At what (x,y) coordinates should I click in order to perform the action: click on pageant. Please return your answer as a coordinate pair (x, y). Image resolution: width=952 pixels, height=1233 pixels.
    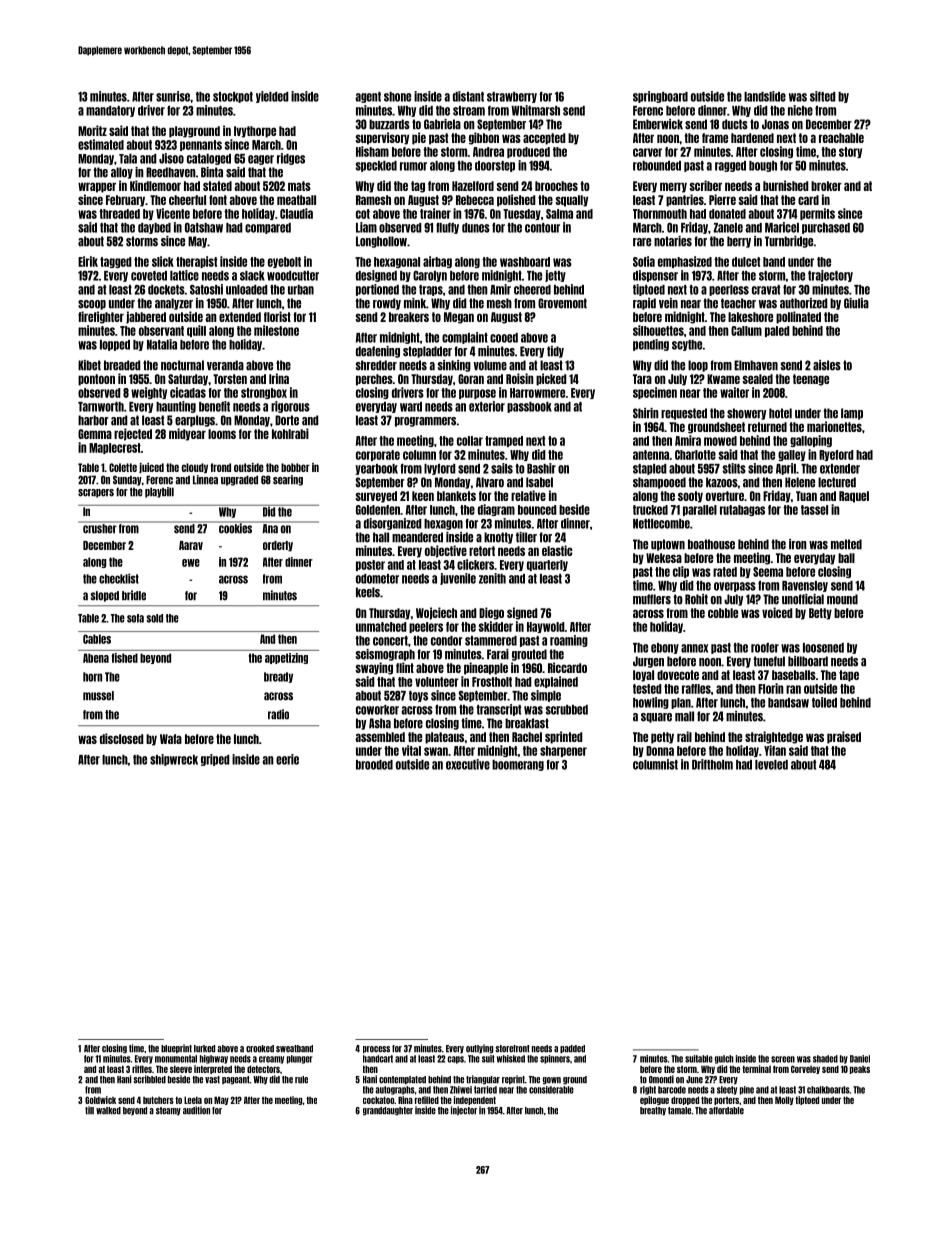
    Looking at the image, I should click on (236, 1080).
